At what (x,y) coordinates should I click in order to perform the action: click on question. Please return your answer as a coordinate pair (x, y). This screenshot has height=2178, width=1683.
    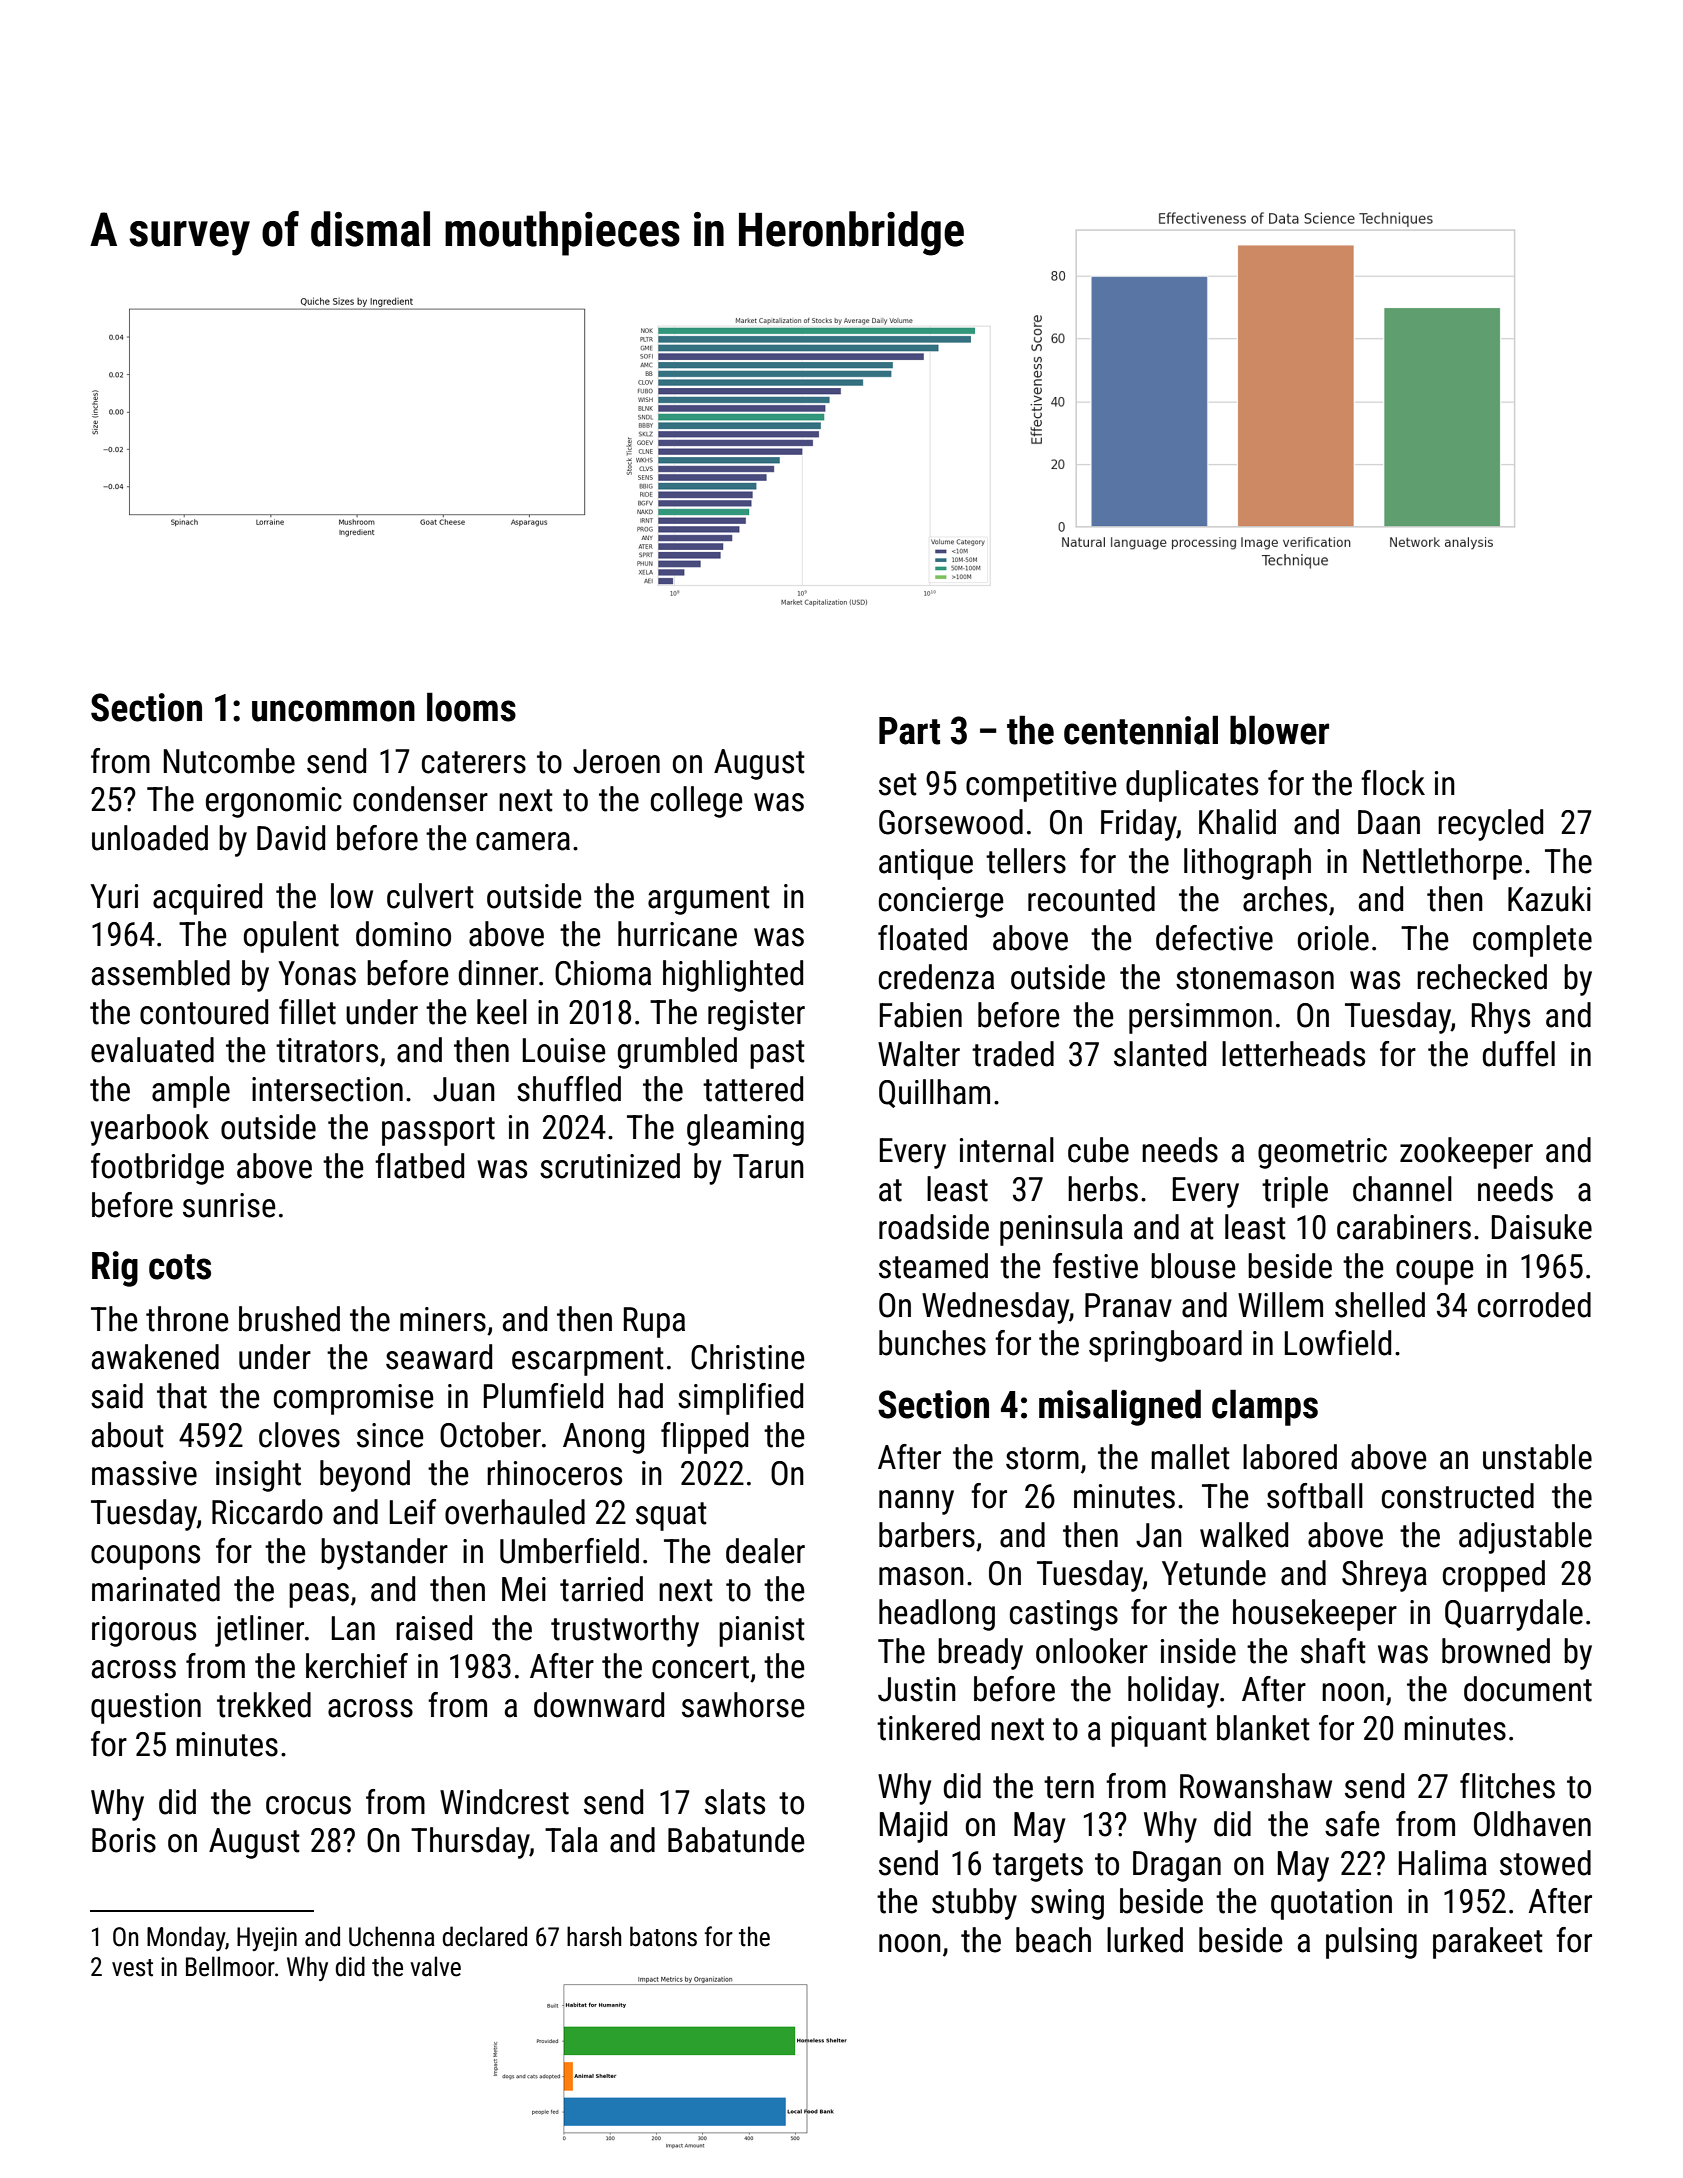
    Looking at the image, I should click on (146, 1708).
